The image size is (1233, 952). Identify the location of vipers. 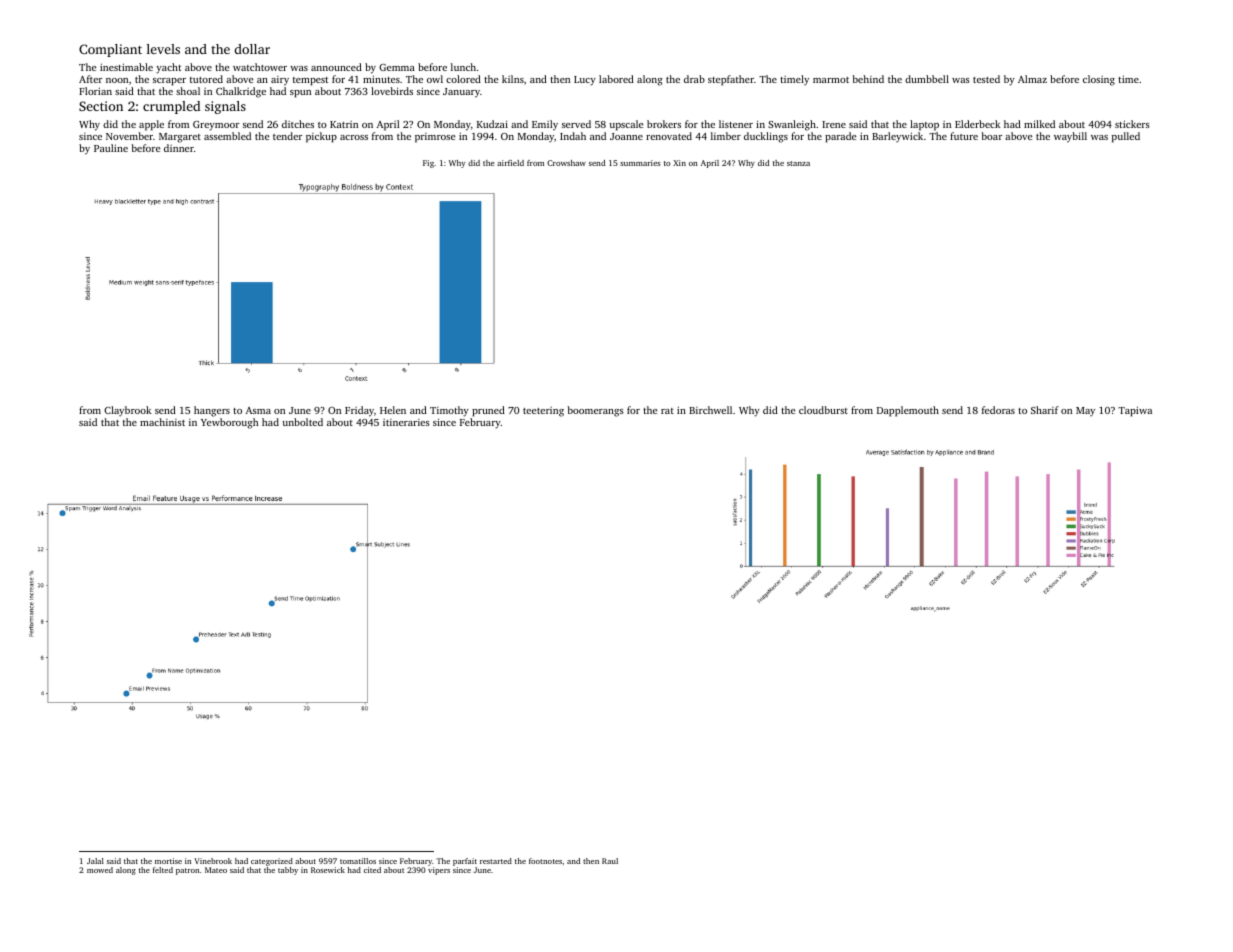
(439, 871).
